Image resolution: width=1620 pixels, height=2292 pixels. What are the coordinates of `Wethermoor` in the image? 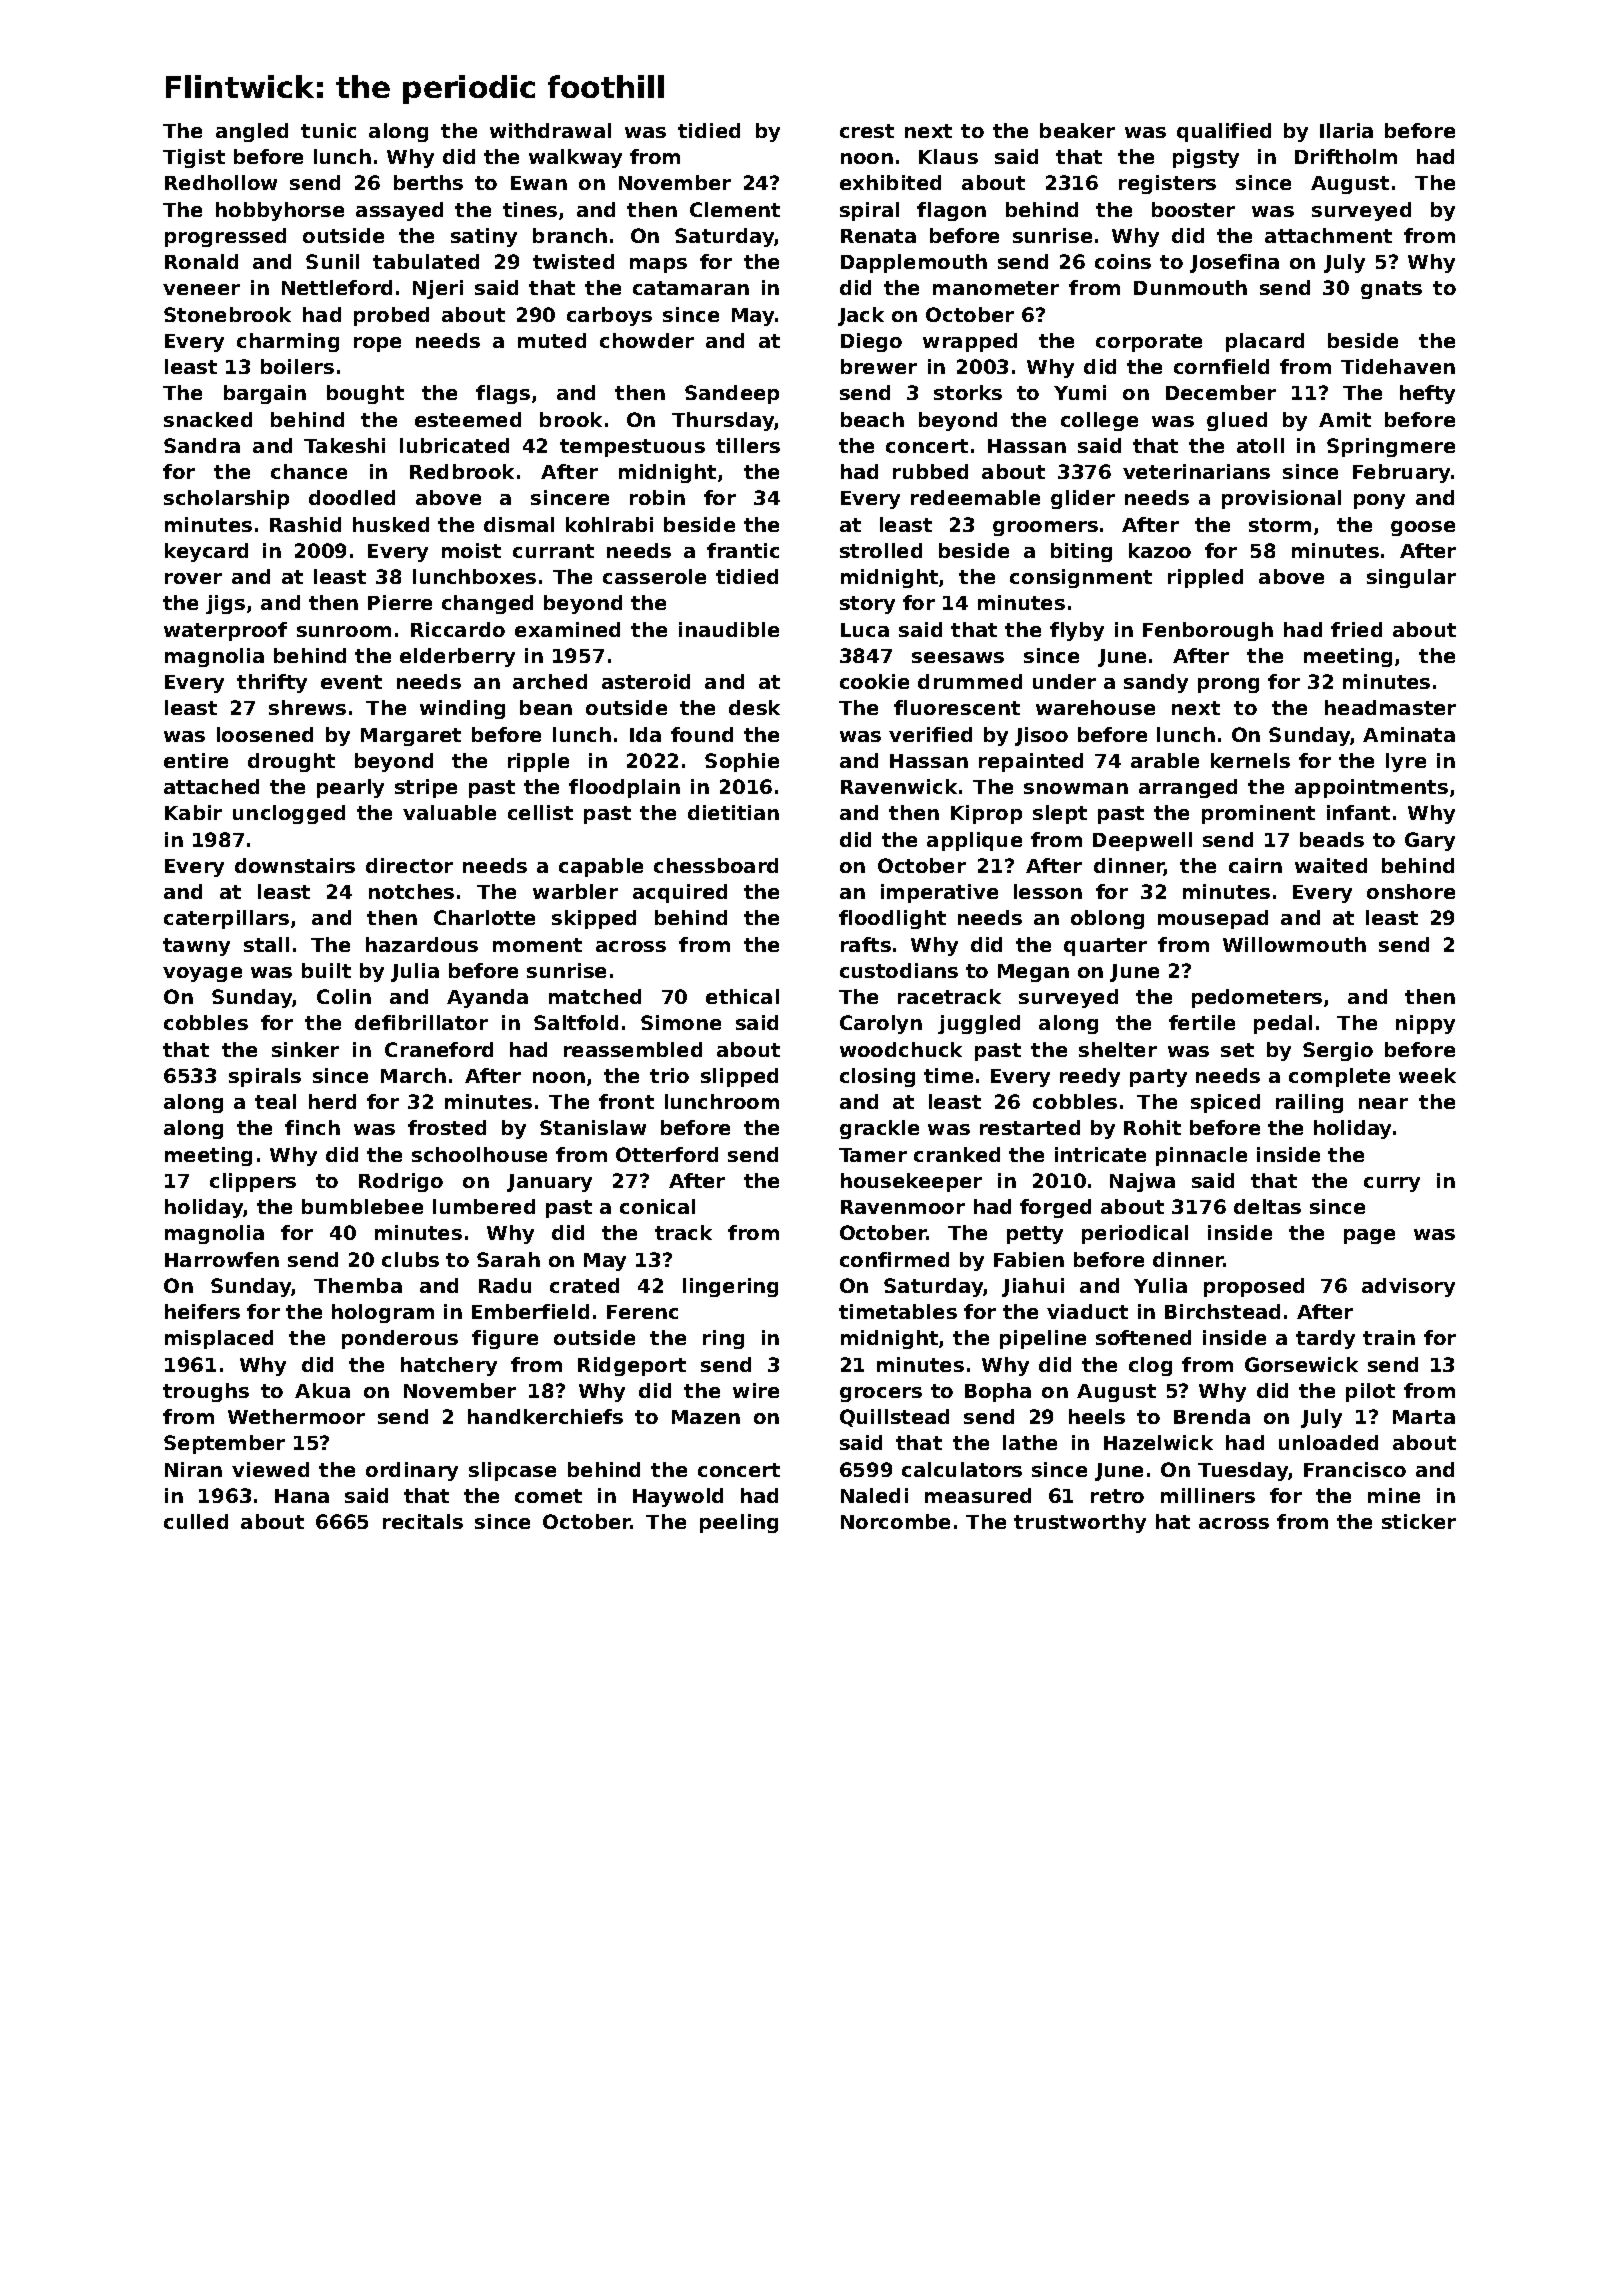 It's located at (296, 1416).
